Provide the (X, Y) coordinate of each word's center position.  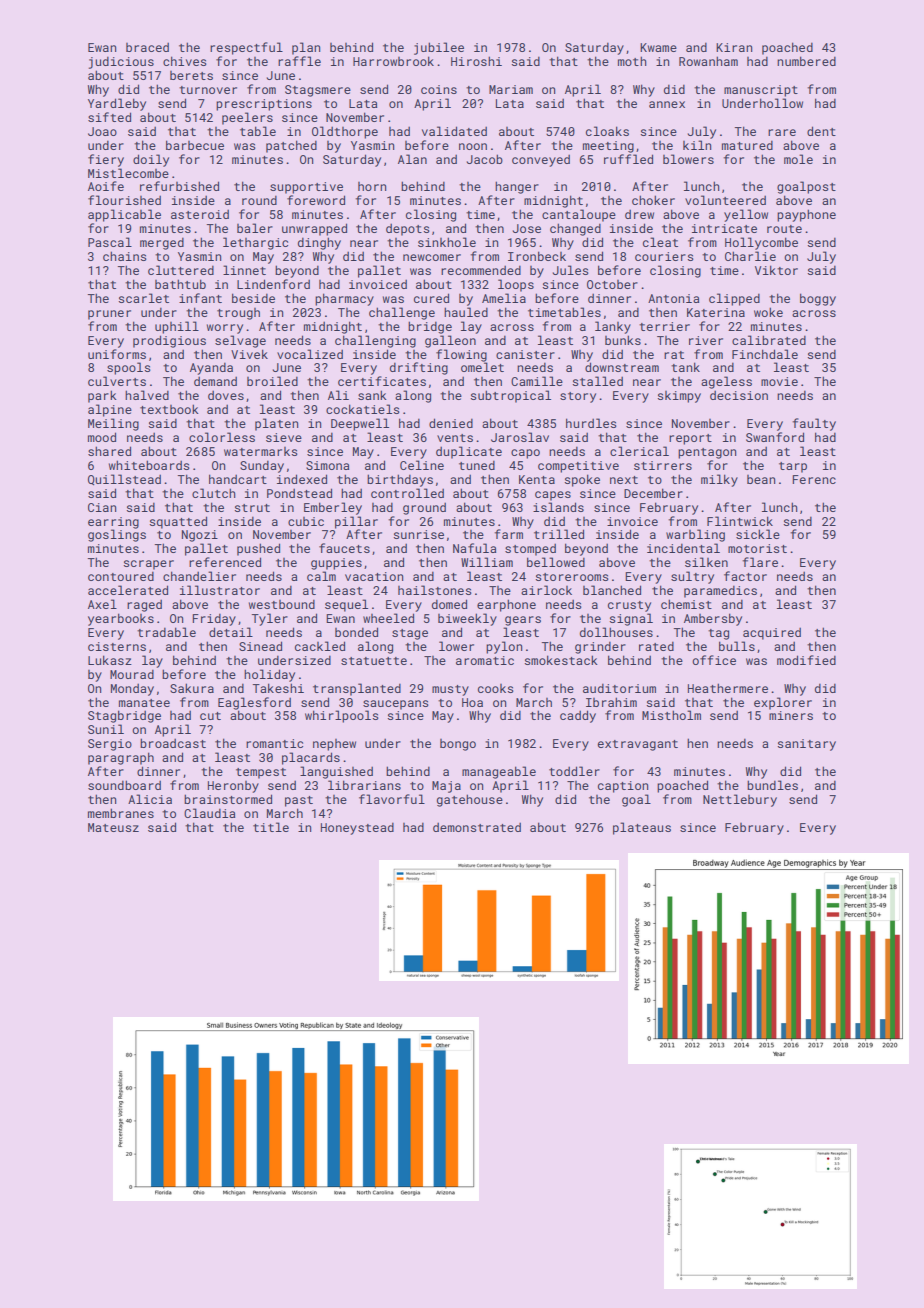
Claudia (209, 813)
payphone (806, 215)
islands (558, 507)
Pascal (110, 242)
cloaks (607, 131)
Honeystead (357, 828)
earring (113, 523)
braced (147, 47)
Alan (412, 159)
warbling (695, 535)
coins (439, 89)
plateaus (642, 828)
